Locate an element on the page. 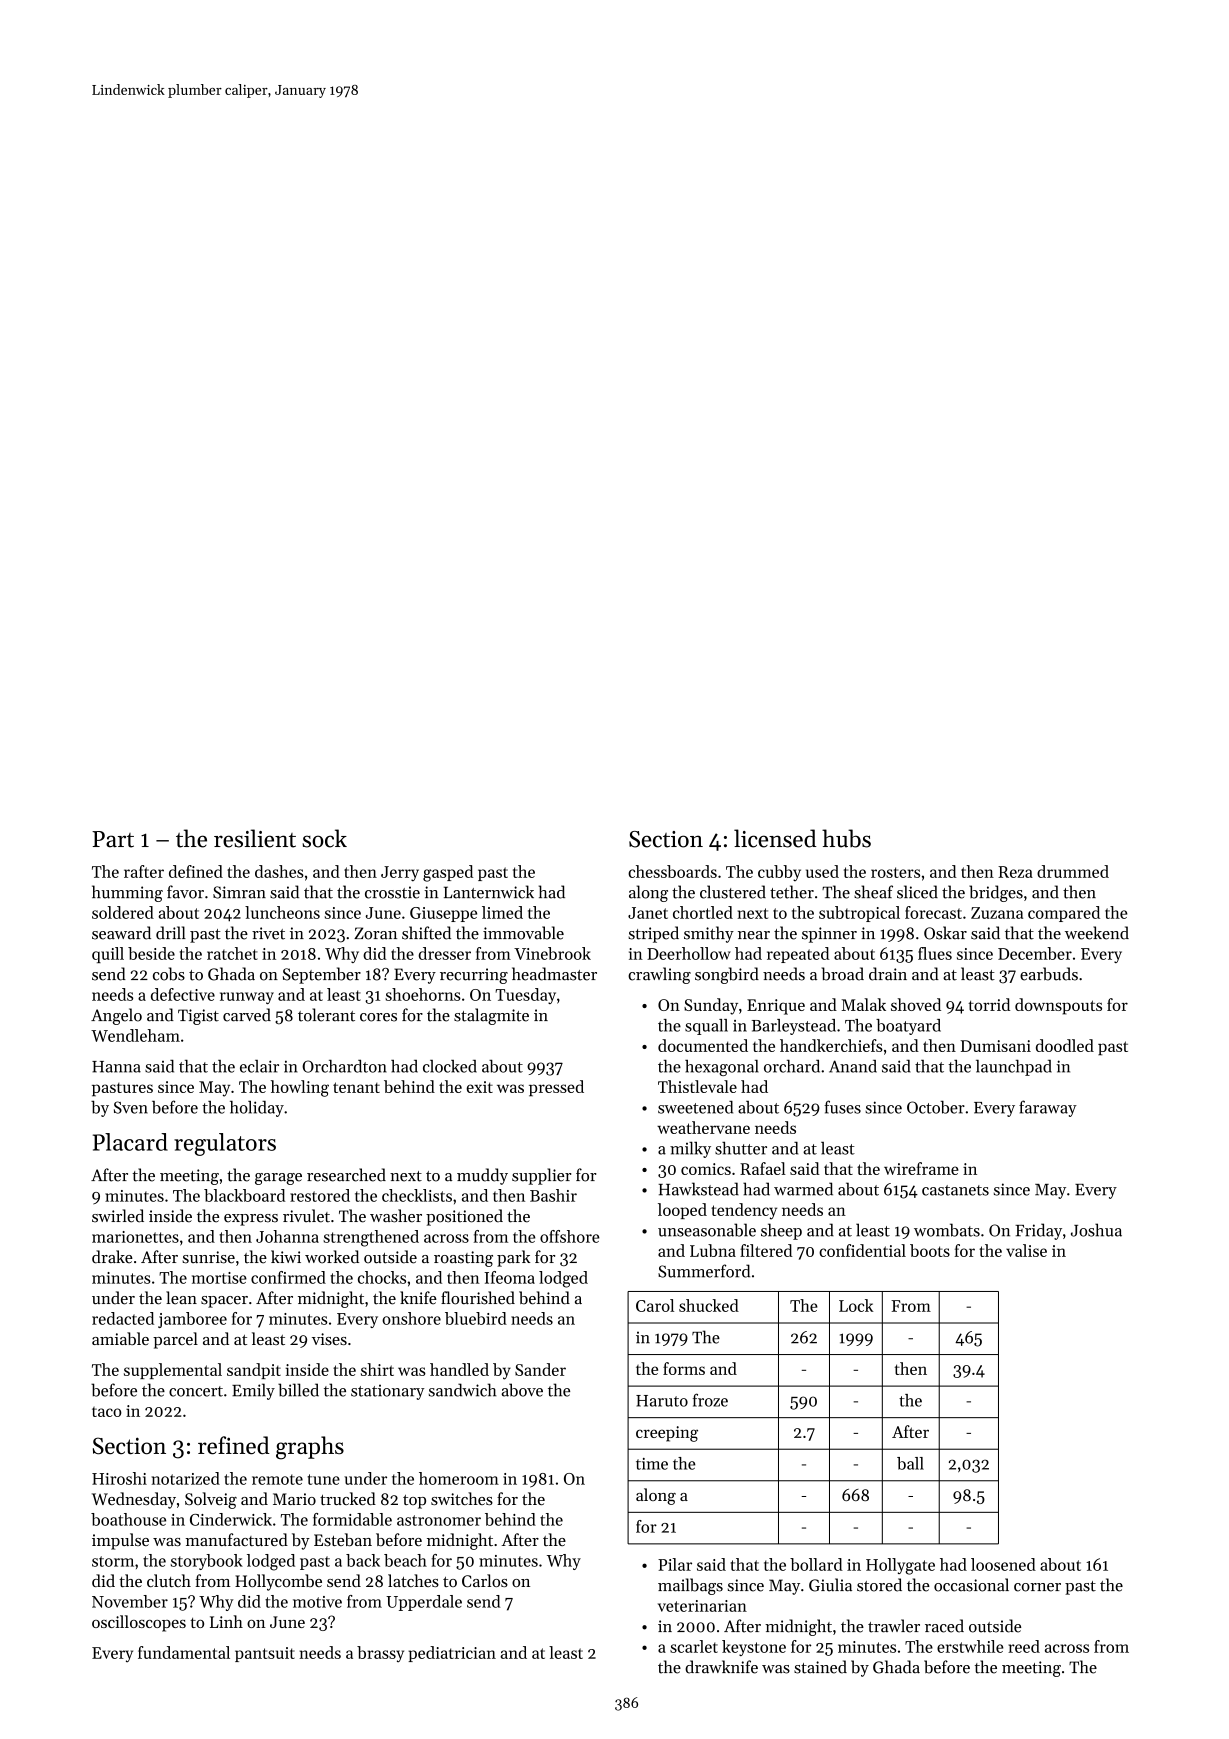 This page has height=1739, width=1229. mortise is located at coordinates (219, 1278).
